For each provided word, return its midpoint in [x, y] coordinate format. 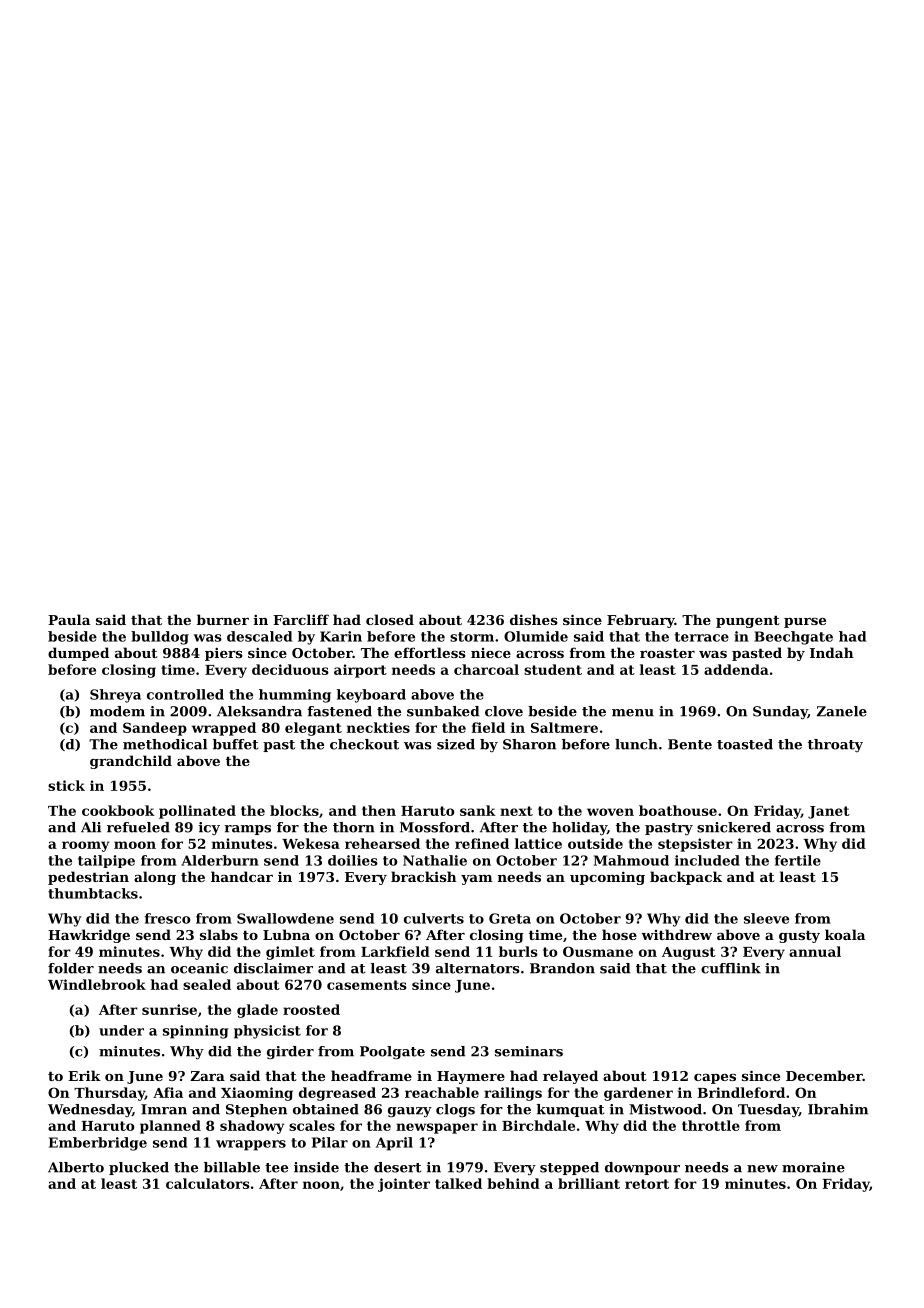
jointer [404, 1185]
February [641, 621]
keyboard [371, 696]
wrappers [251, 1145]
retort [647, 1184]
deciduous [290, 669]
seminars [529, 1051]
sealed [207, 984]
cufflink [731, 968]
